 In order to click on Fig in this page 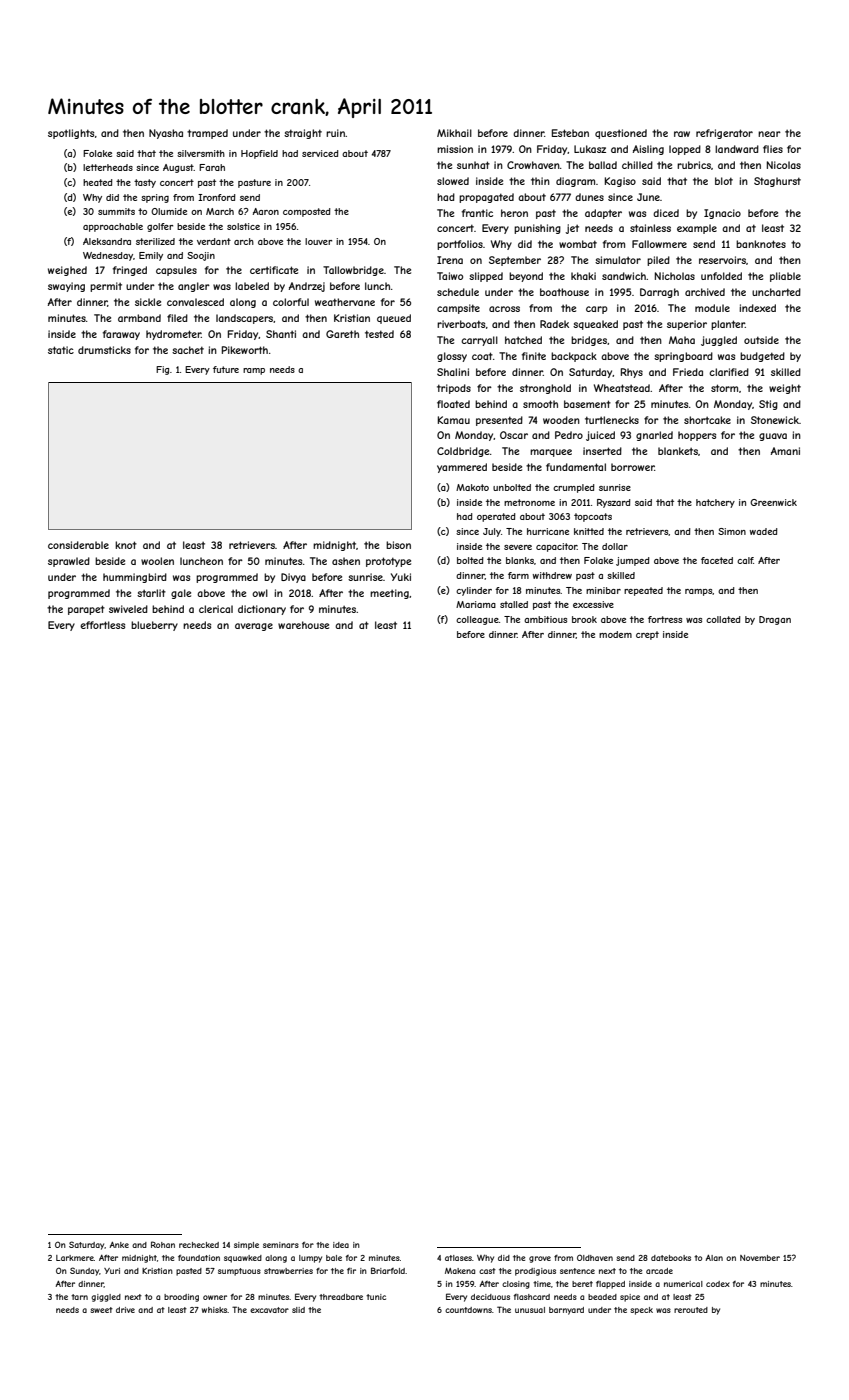, I will do `click(162, 370)`.
